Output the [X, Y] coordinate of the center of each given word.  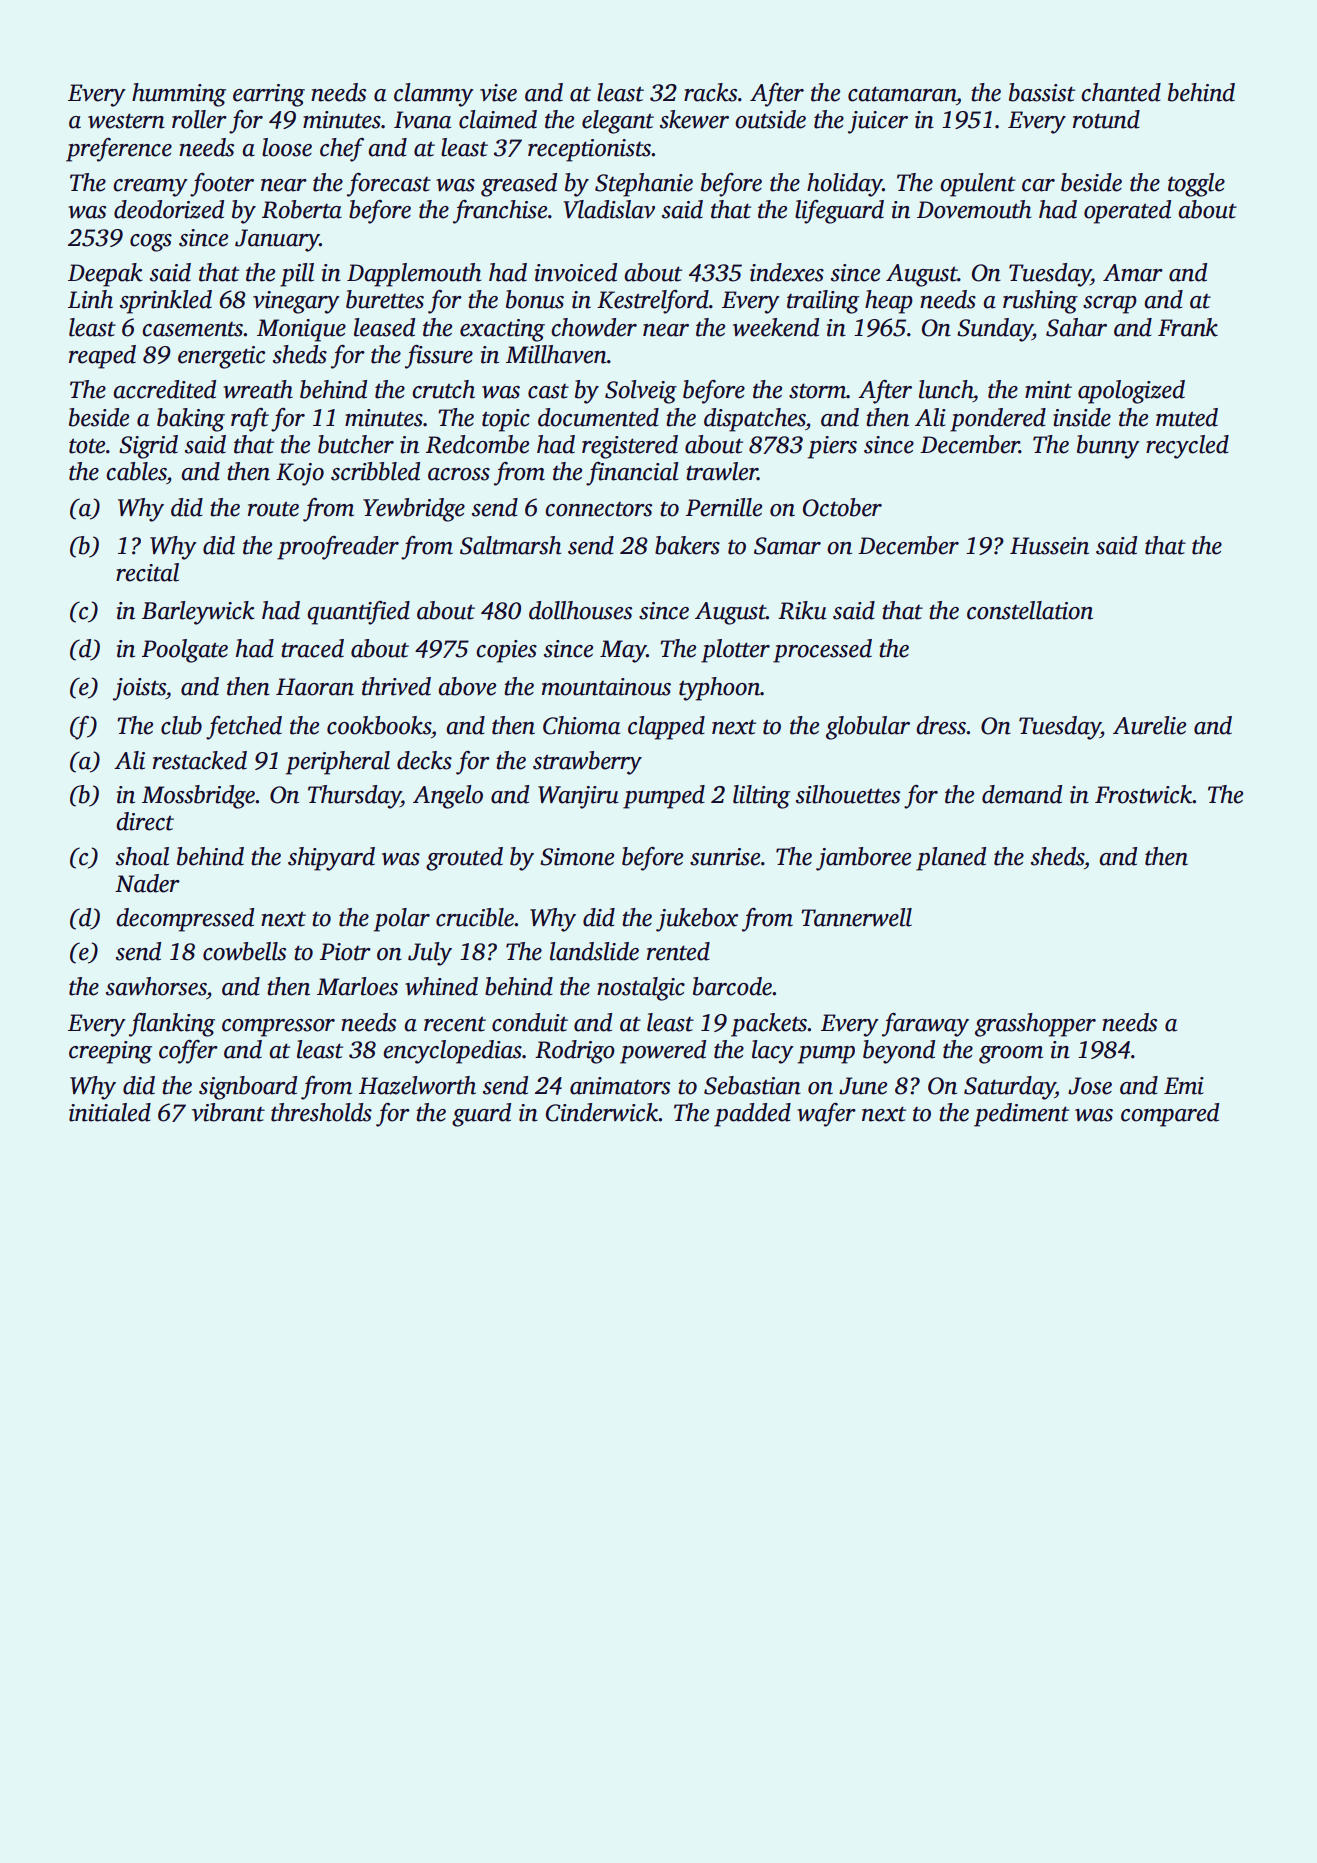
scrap [1110, 305]
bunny [1108, 447]
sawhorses [156, 986]
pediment [1021, 1115]
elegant [618, 122]
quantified [358, 613]
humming [179, 95]
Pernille [724, 507]
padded [752, 1115]
